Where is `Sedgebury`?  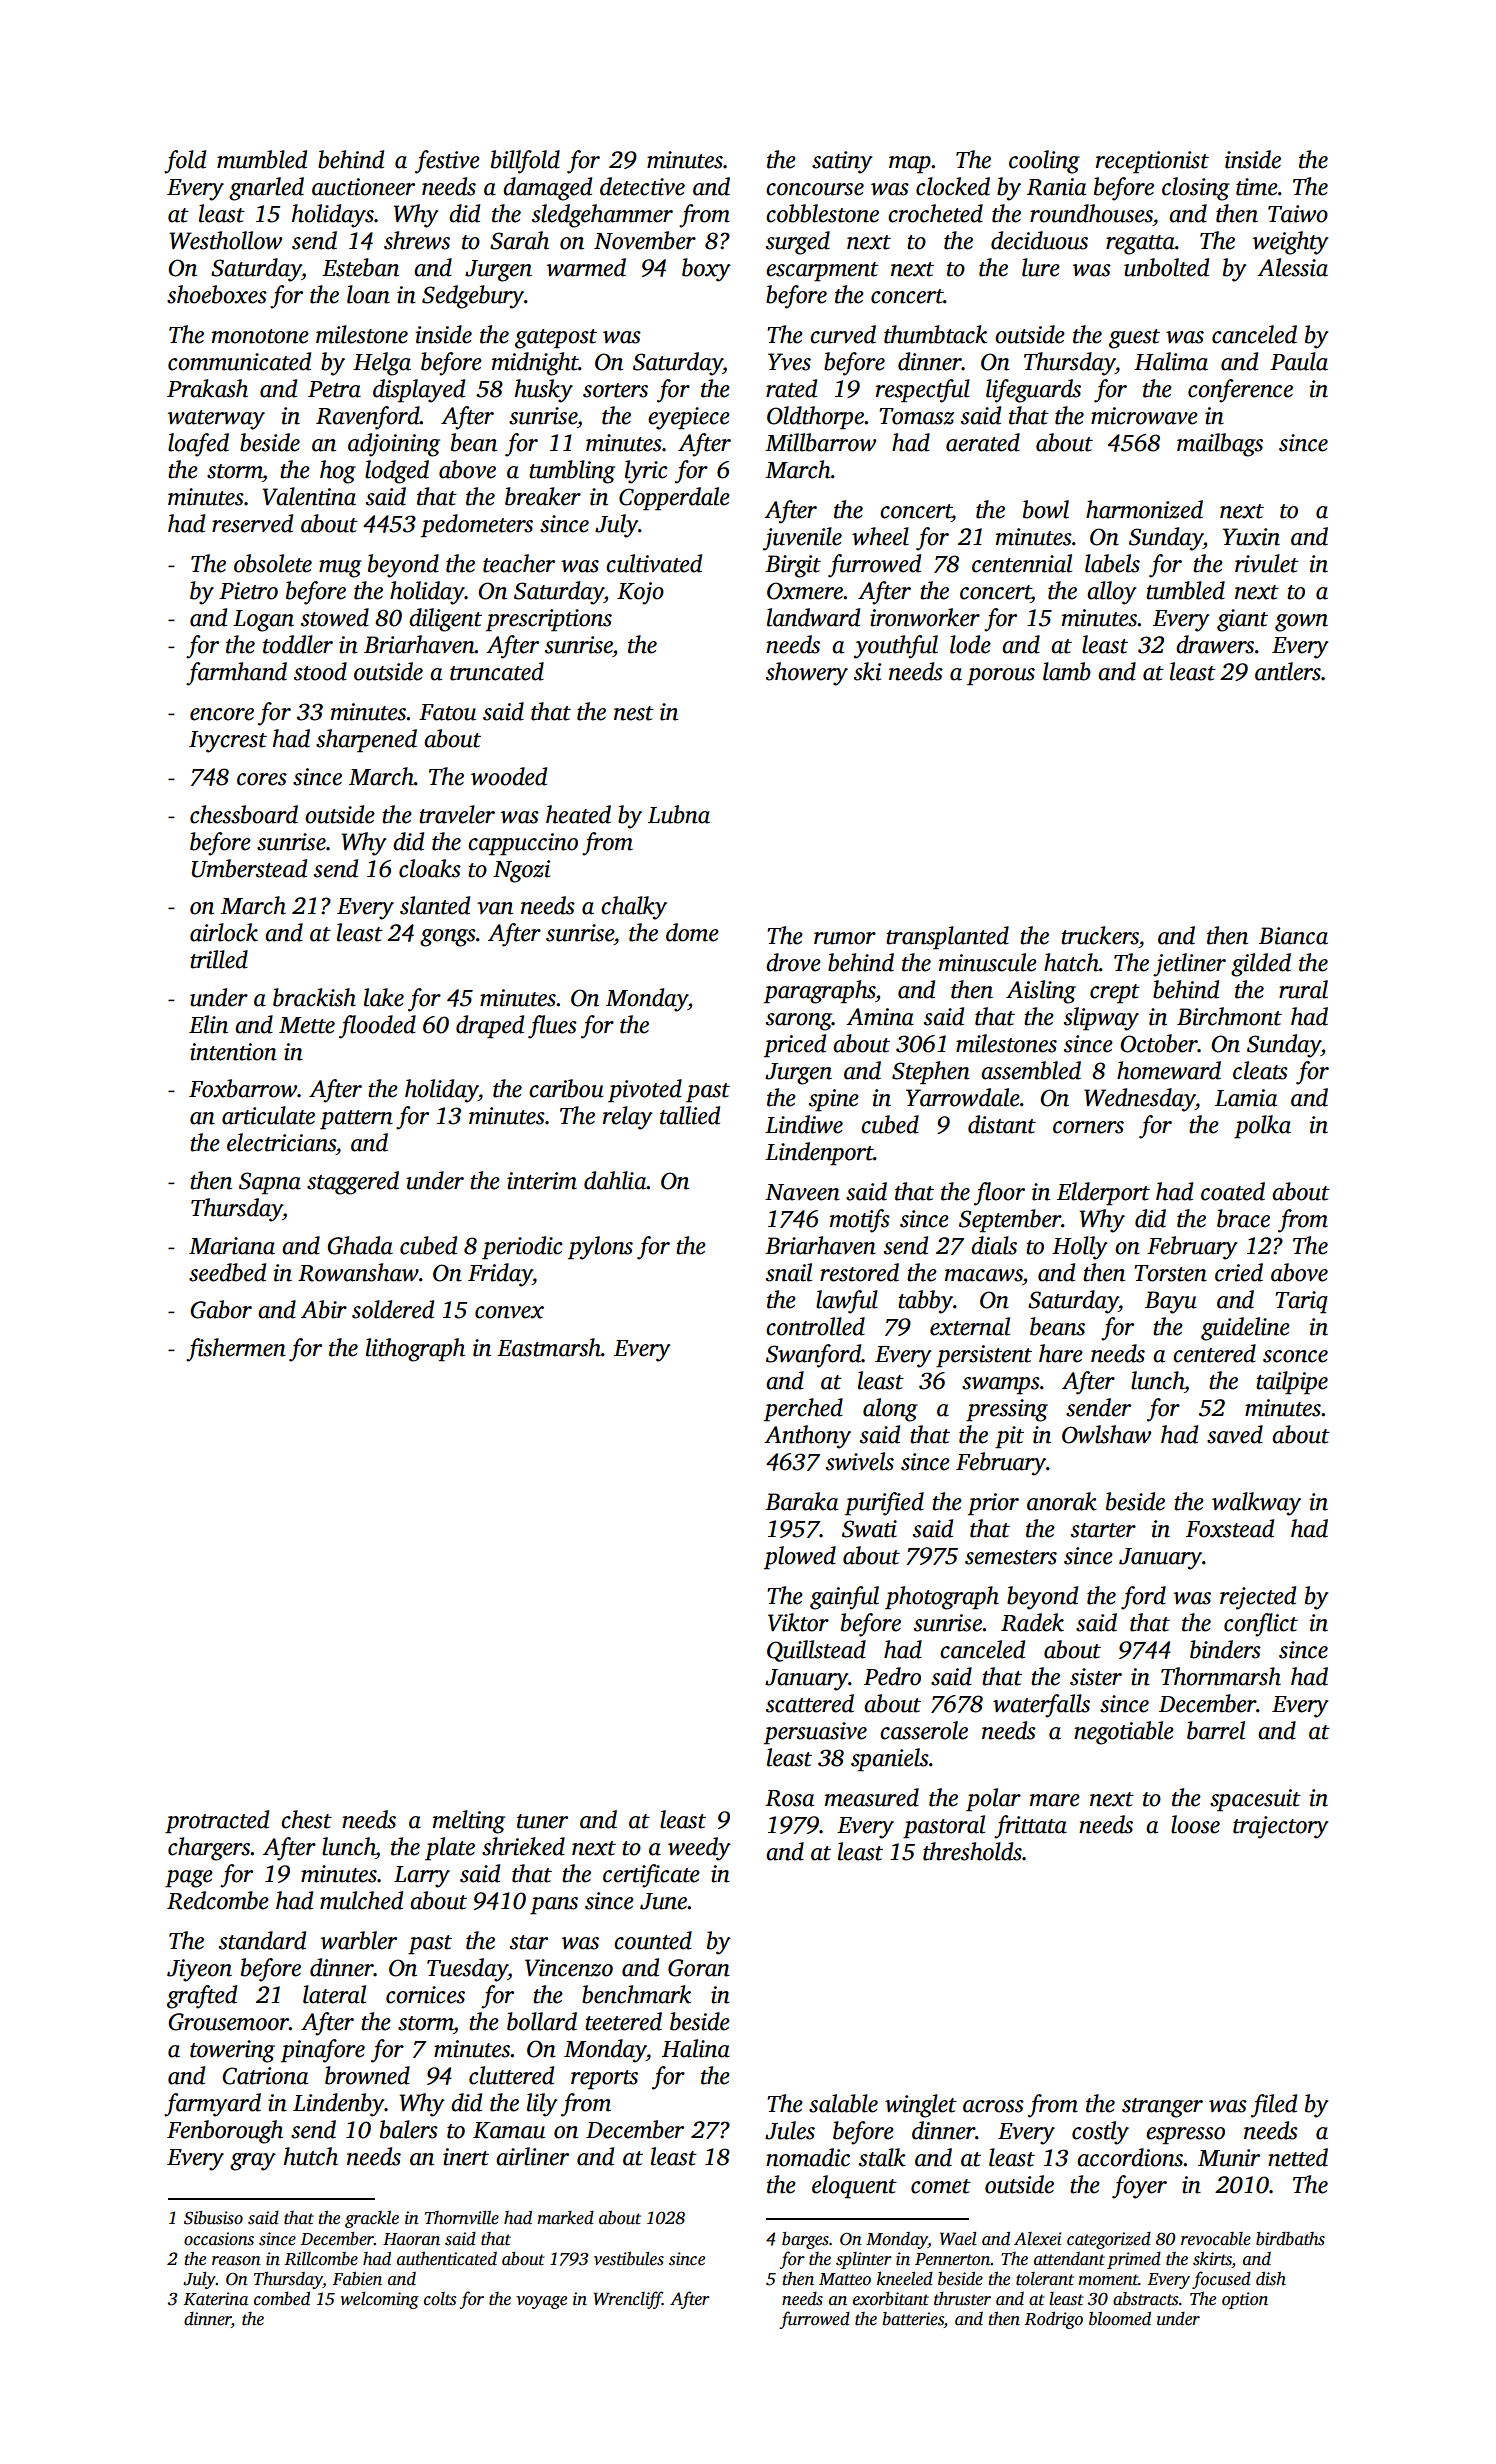 Sedgebury is located at coordinates (473, 297).
